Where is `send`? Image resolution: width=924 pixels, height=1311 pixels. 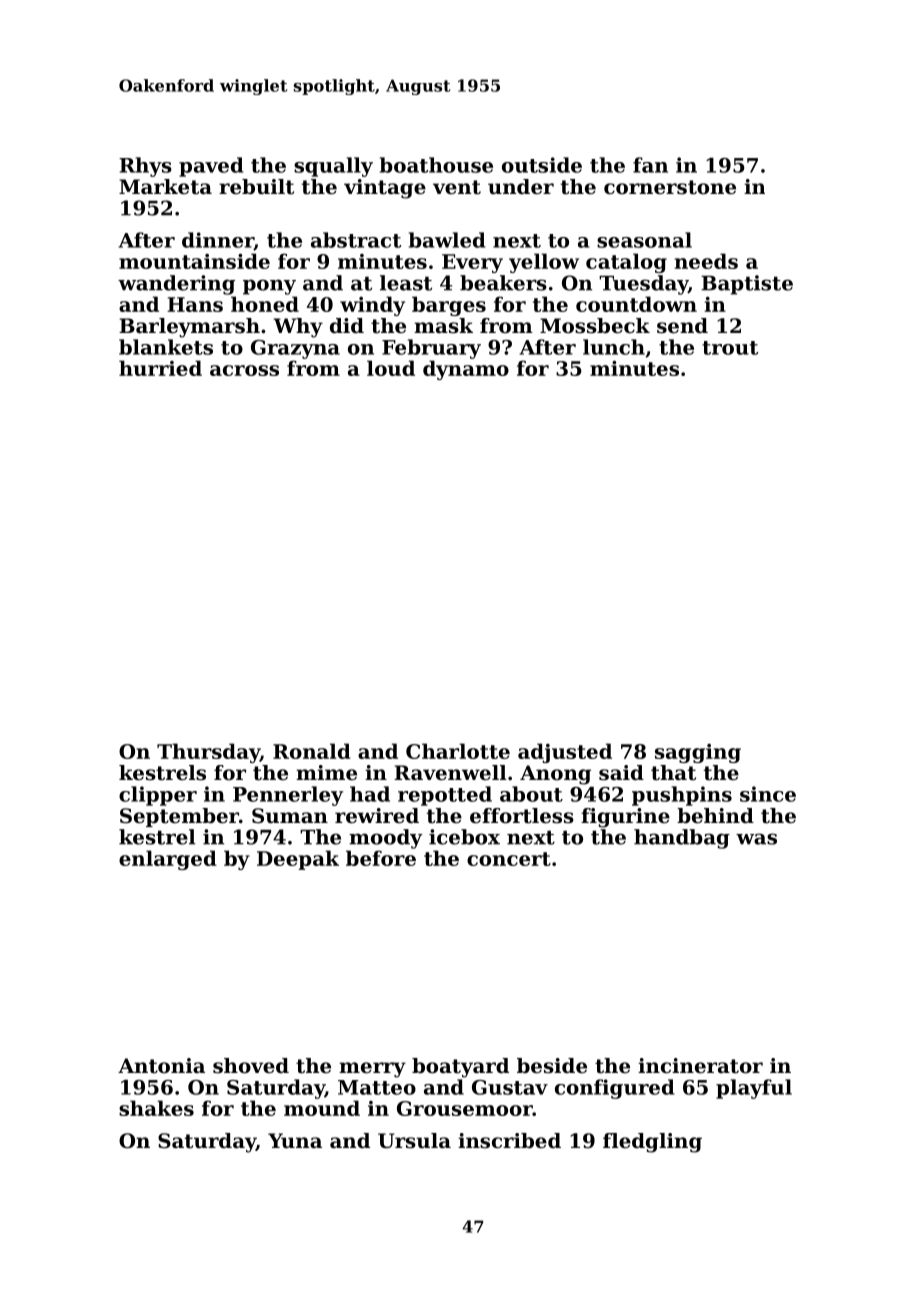 send is located at coordinates (682, 326).
